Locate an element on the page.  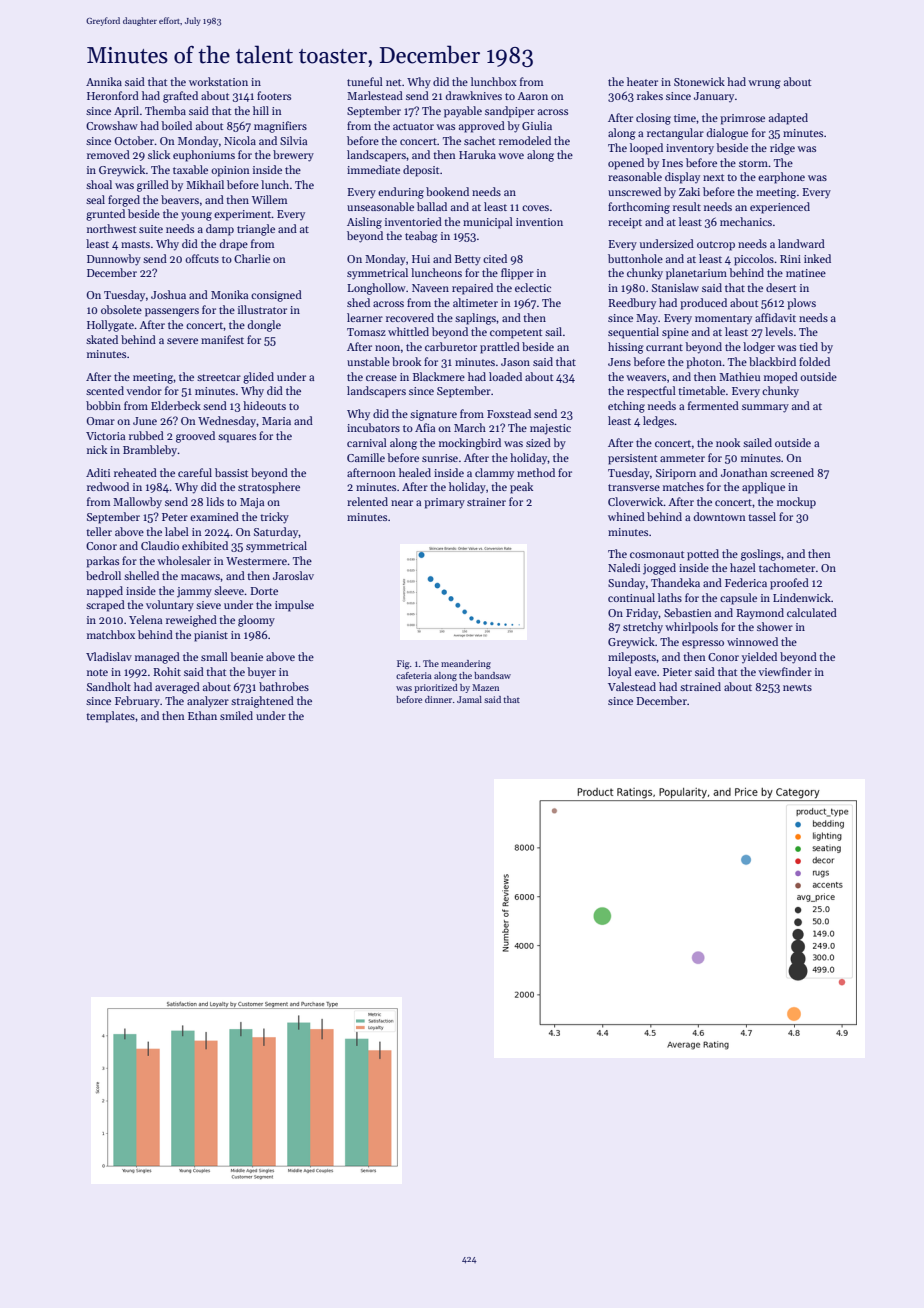
bandsaw is located at coordinates (492, 675).
